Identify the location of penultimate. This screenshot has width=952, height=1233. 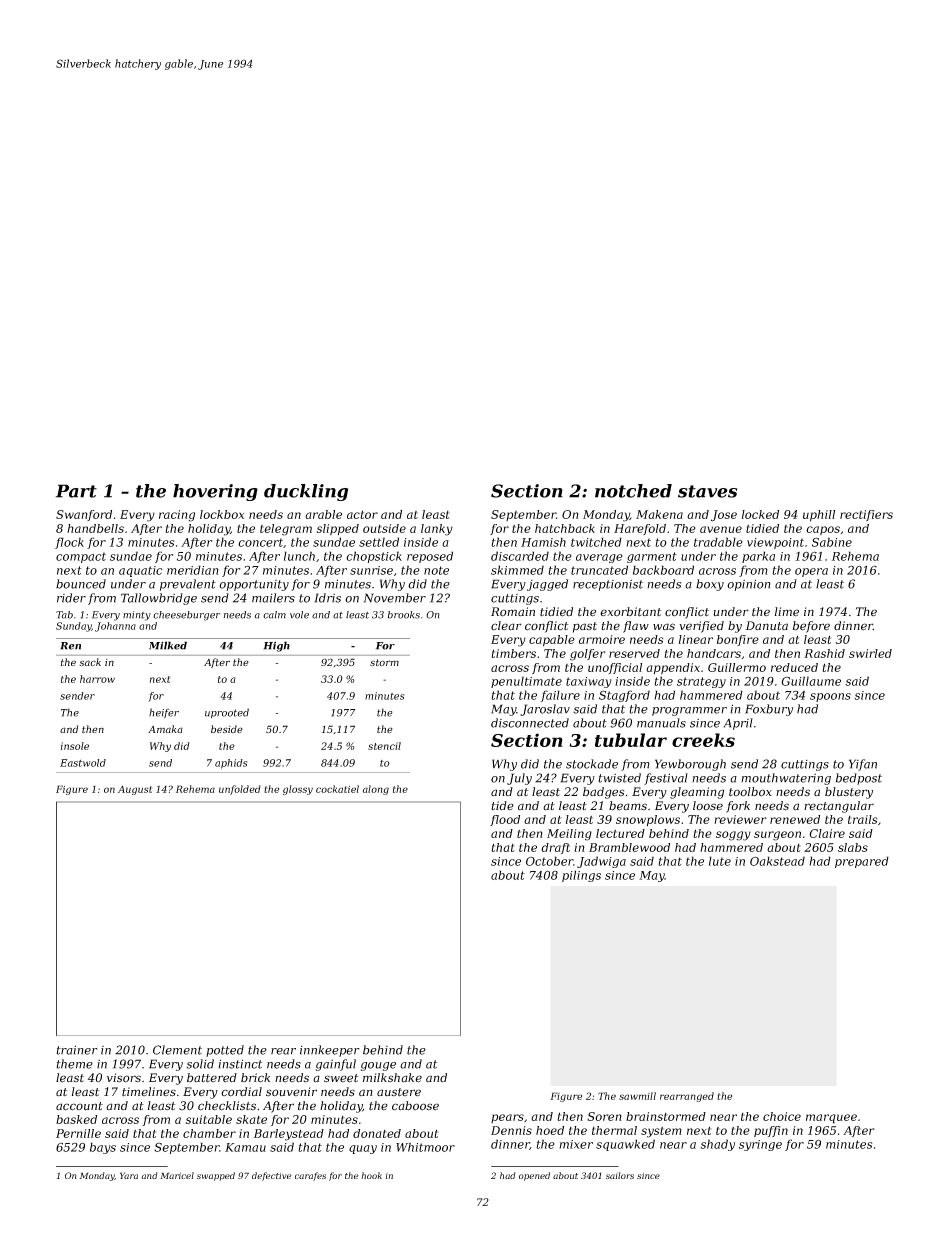
(526, 682).
